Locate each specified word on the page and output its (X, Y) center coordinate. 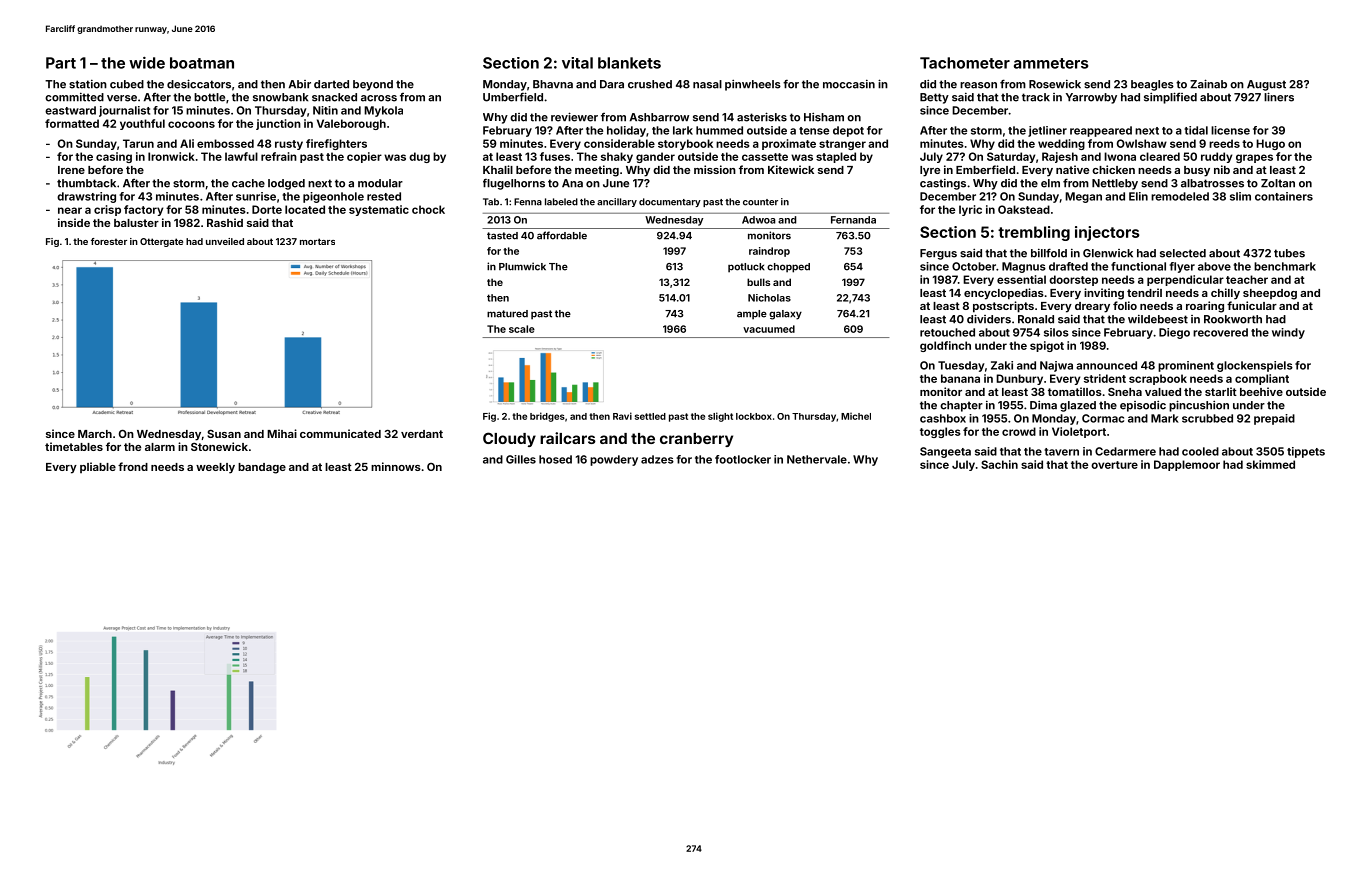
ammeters (1051, 63)
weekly (215, 468)
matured (507, 314)
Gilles (521, 459)
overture (1114, 465)
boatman (202, 63)
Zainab (1208, 84)
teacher (1247, 279)
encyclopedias (1004, 294)
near (70, 210)
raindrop (769, 252)
